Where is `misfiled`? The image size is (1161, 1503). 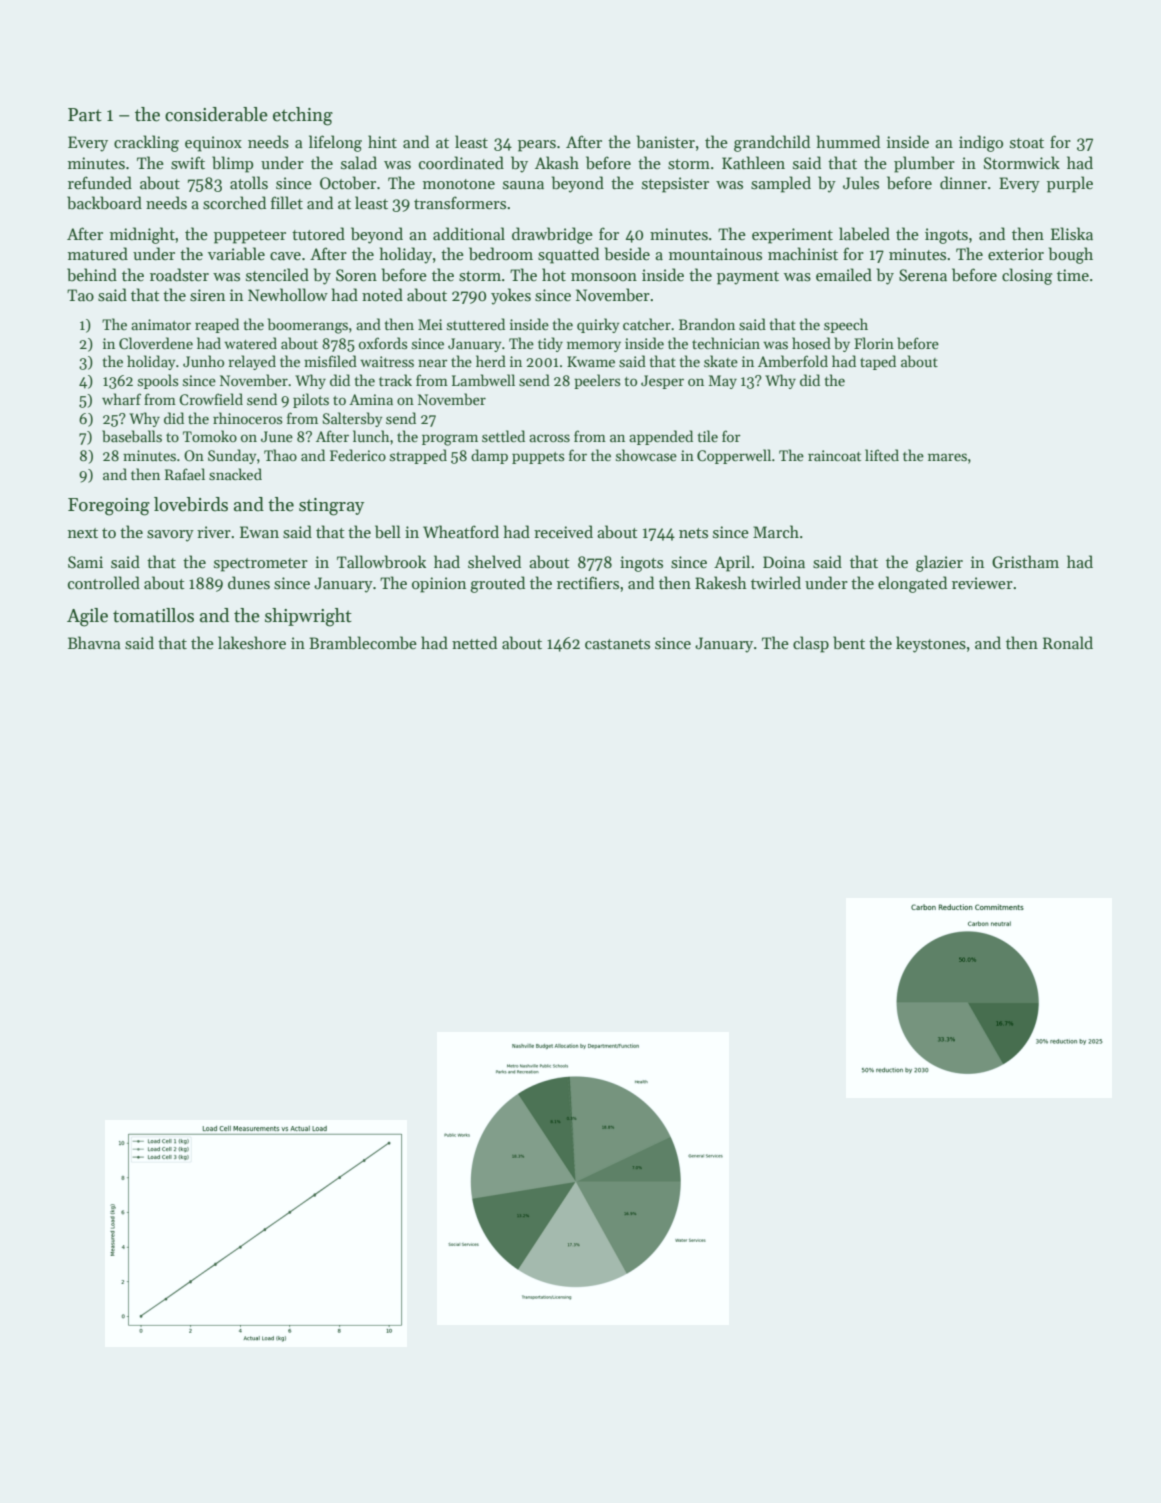 misfiled is located at coordinates (330, 361).
